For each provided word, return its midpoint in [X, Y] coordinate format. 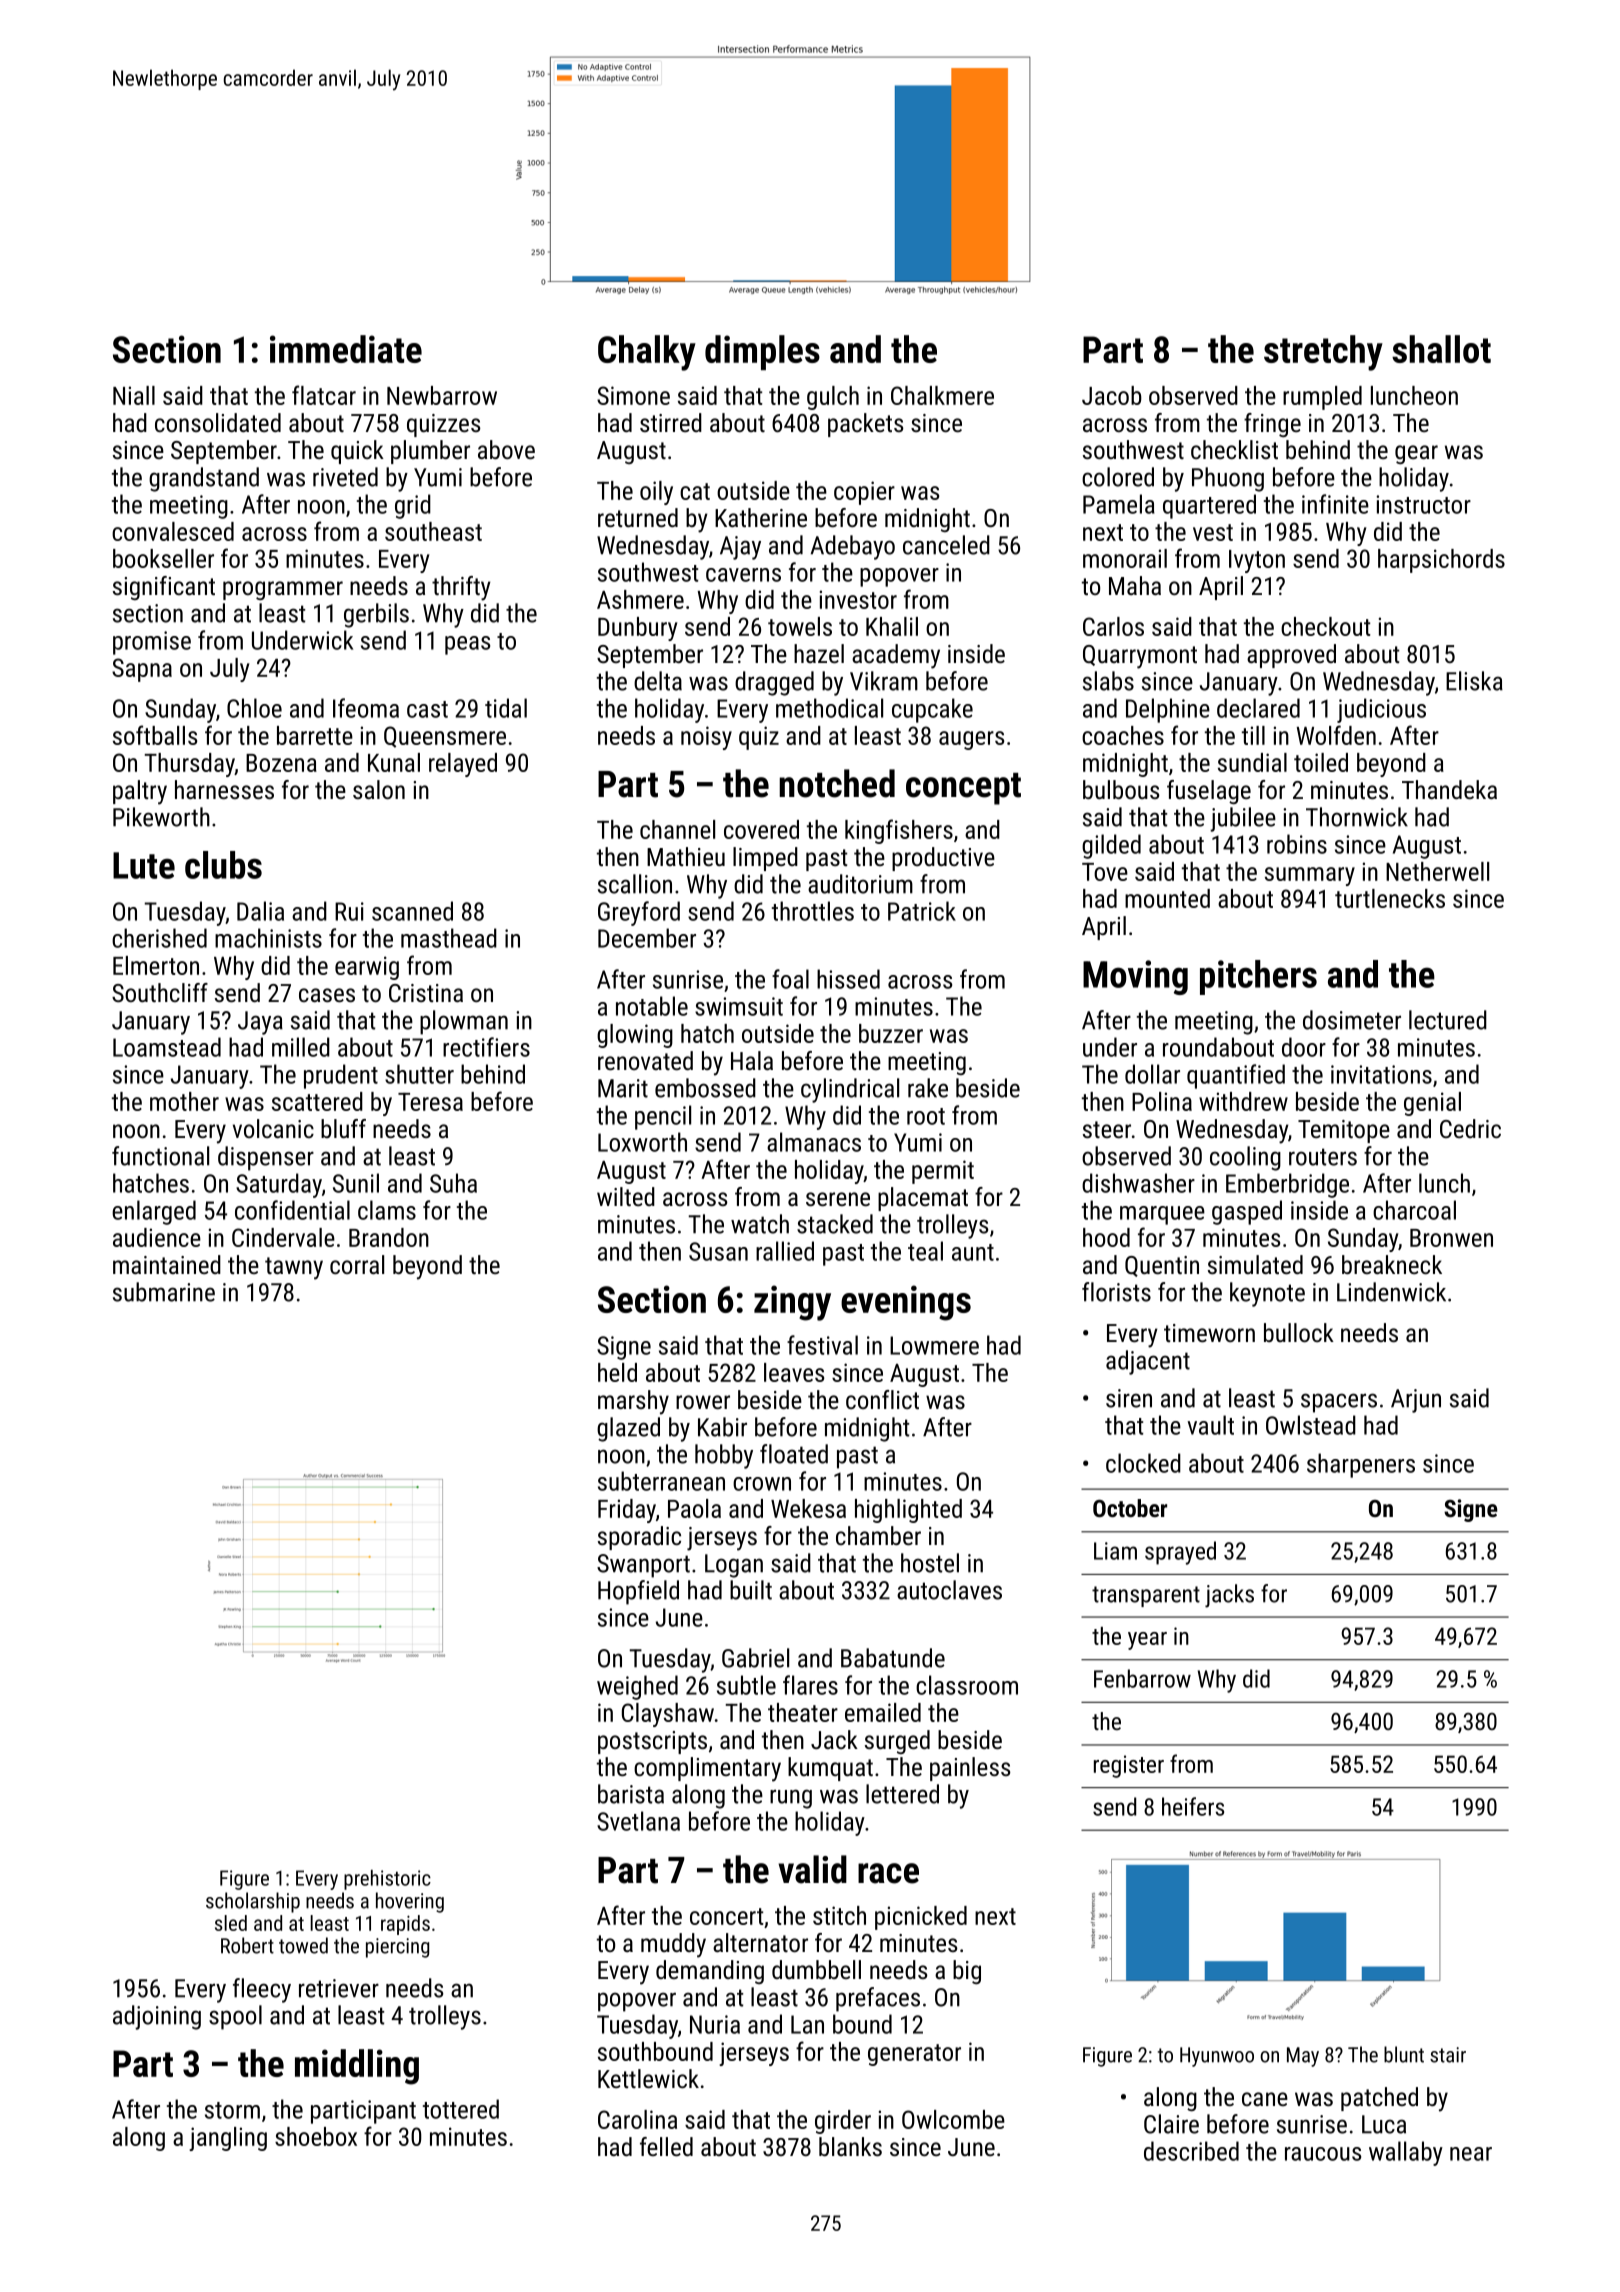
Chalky [647, 353]
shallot [1441, 349]
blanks [850, 2146]
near [1471, 2154]
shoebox [316, 2136]
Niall [134, 395]
